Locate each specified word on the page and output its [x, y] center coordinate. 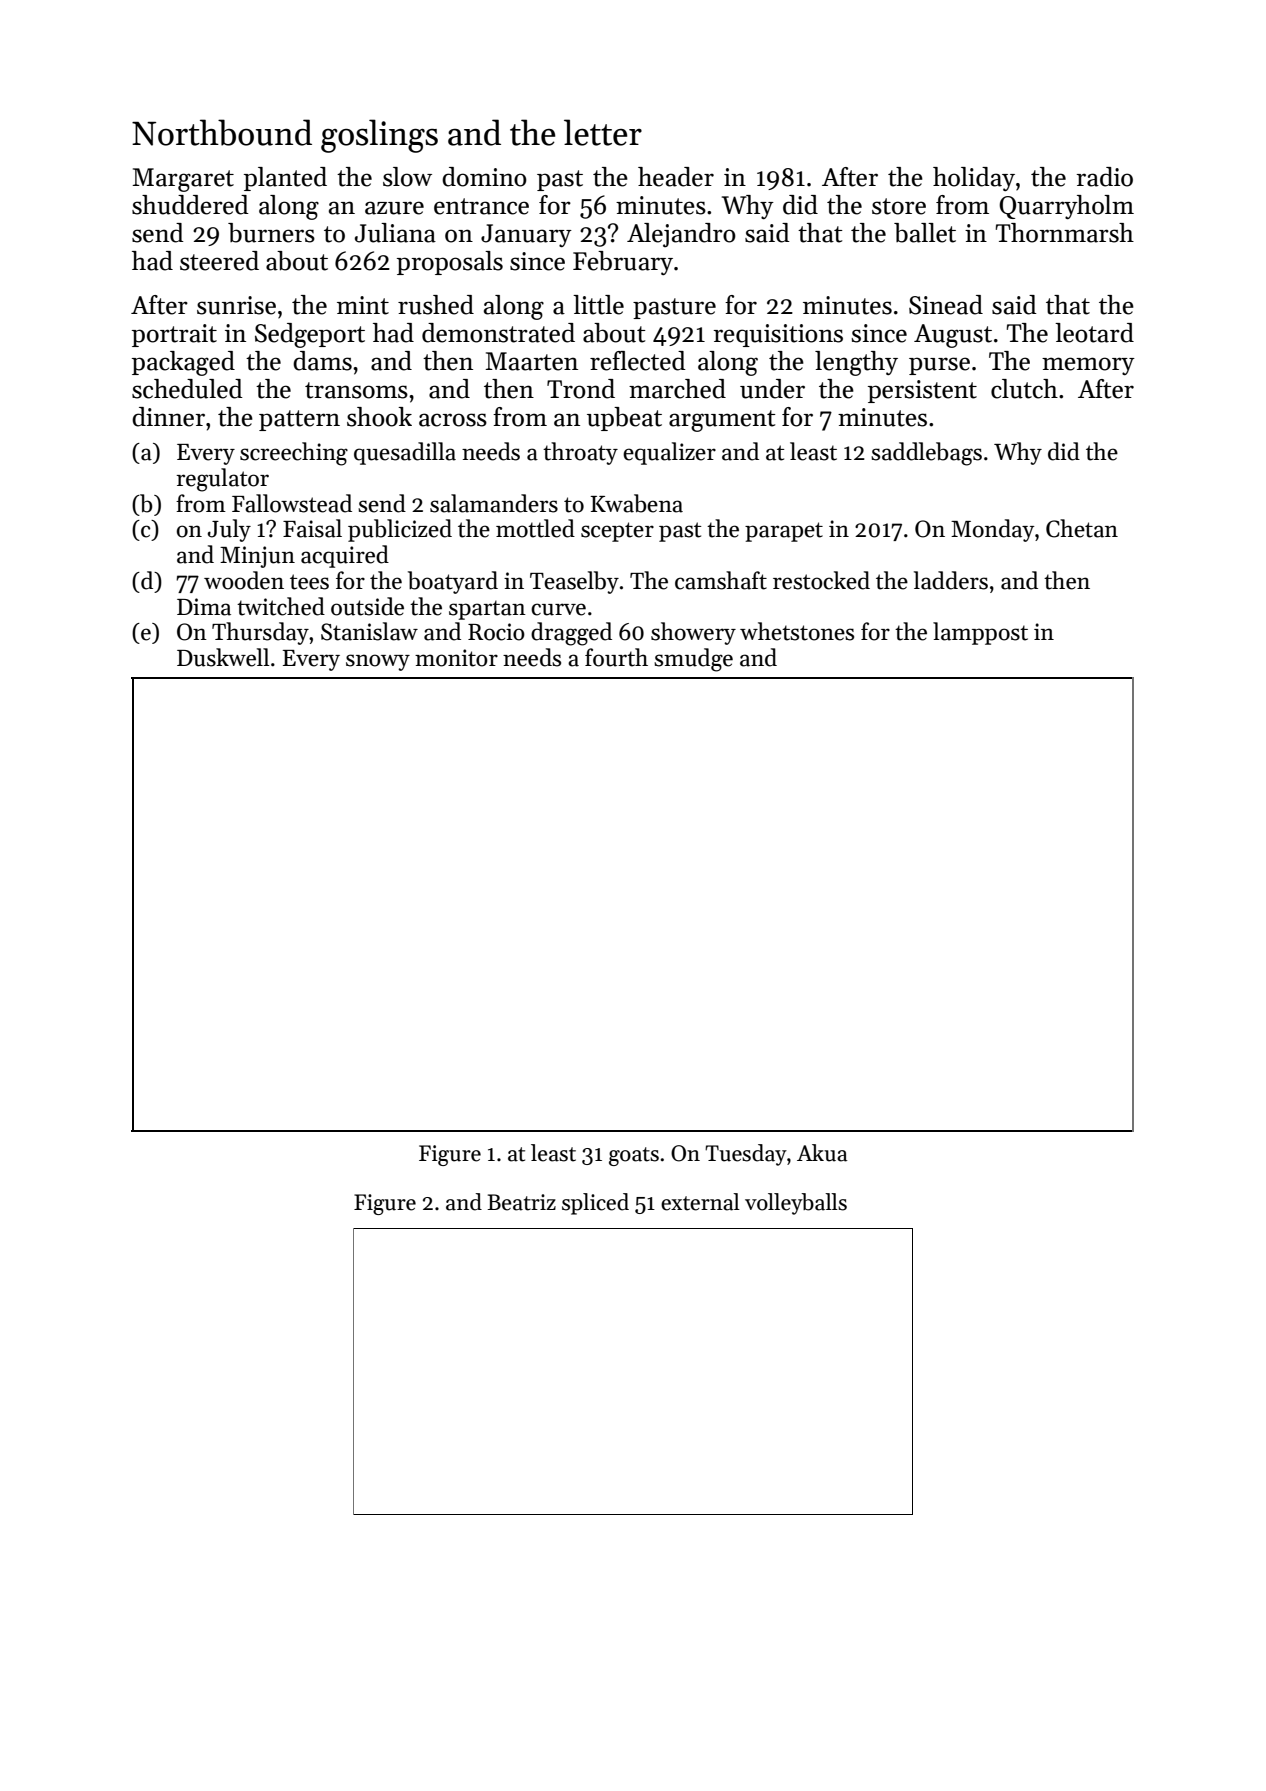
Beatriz [521, 1202]
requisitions [778, 335]
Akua [822, 1153]
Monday [993, 530]
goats [634, 1156]
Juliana [395, 233]
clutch [1024, 389]
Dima [204, 607]
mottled [535, 528]
